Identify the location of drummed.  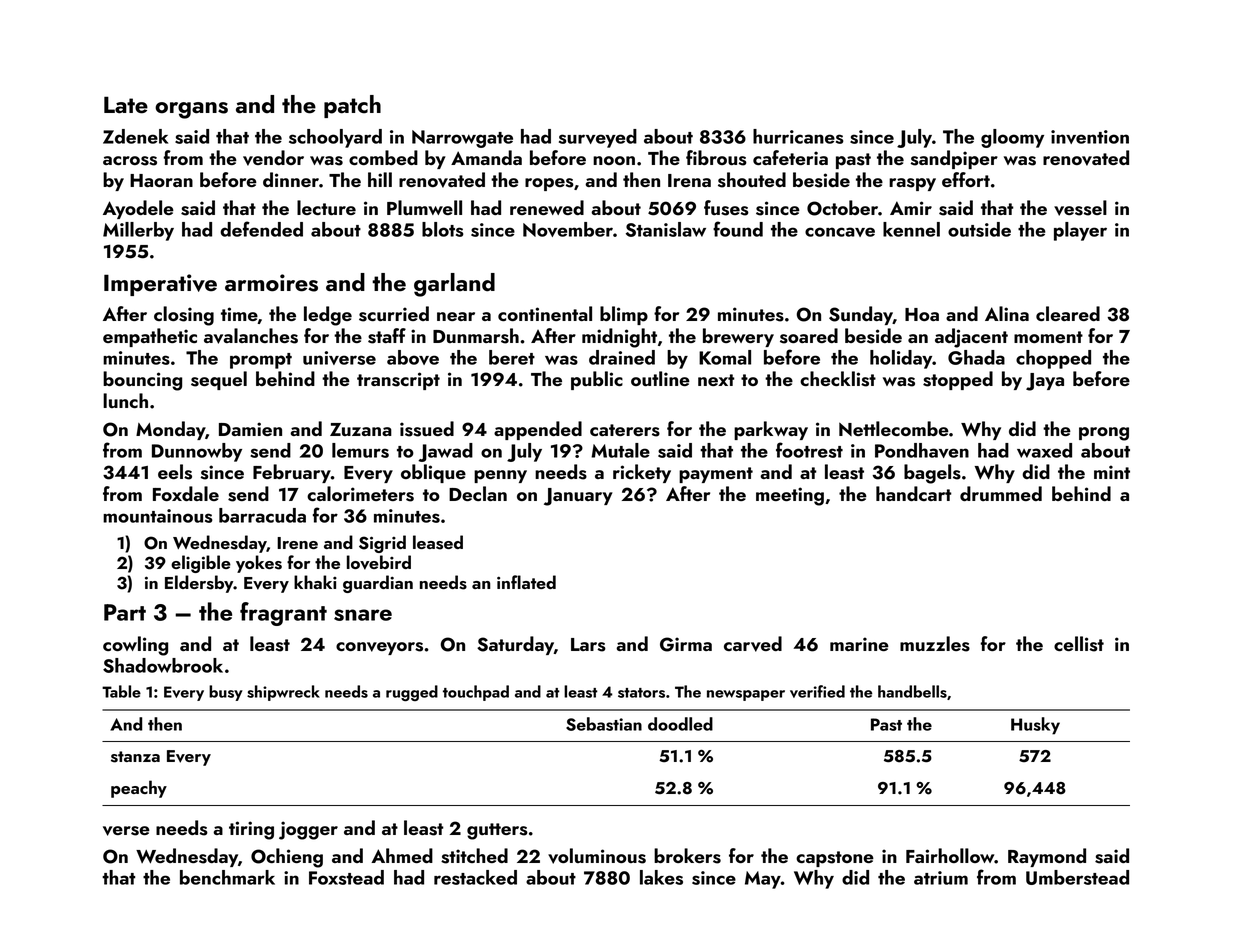
(1001, 493).
